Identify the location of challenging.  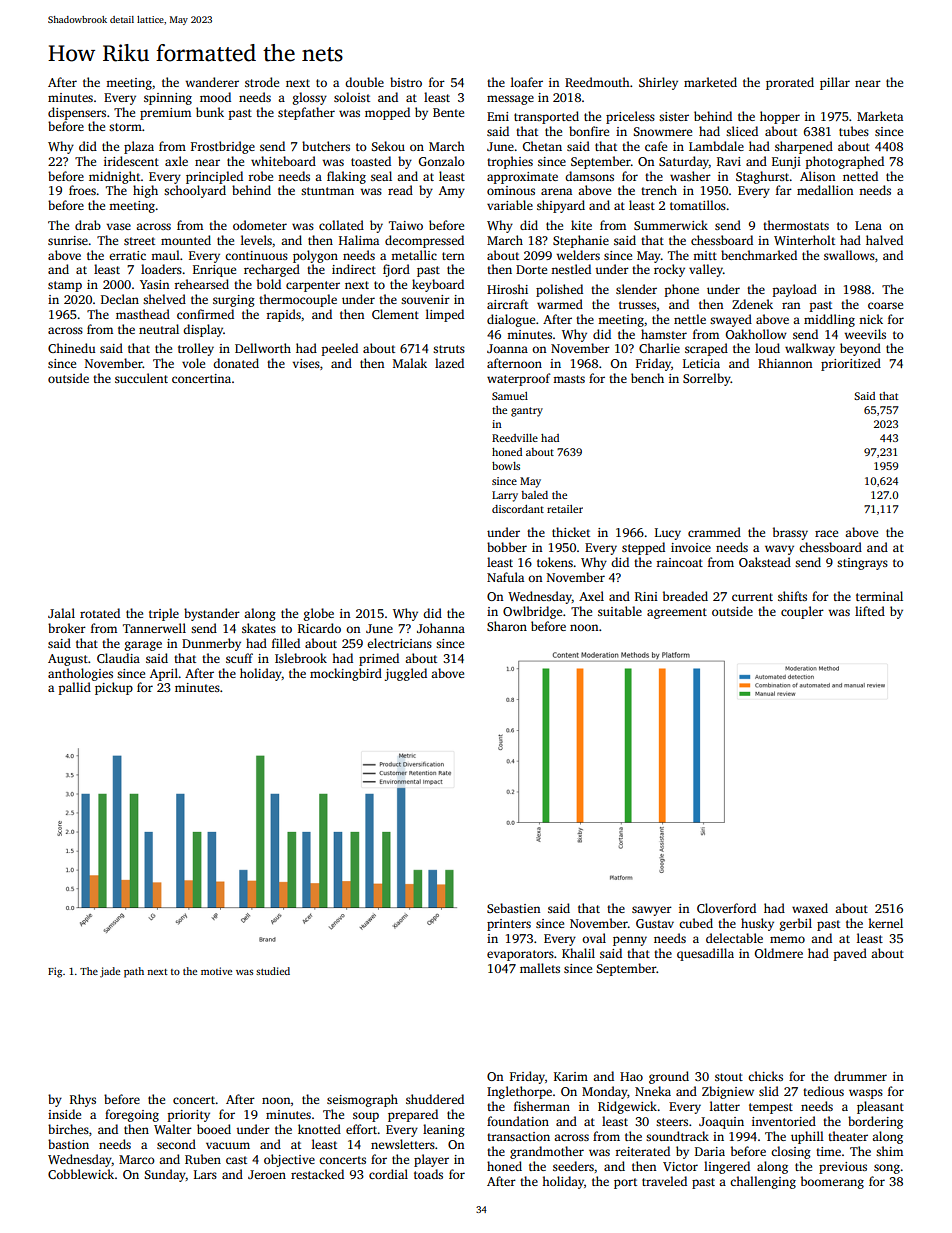
(763, 1182).
